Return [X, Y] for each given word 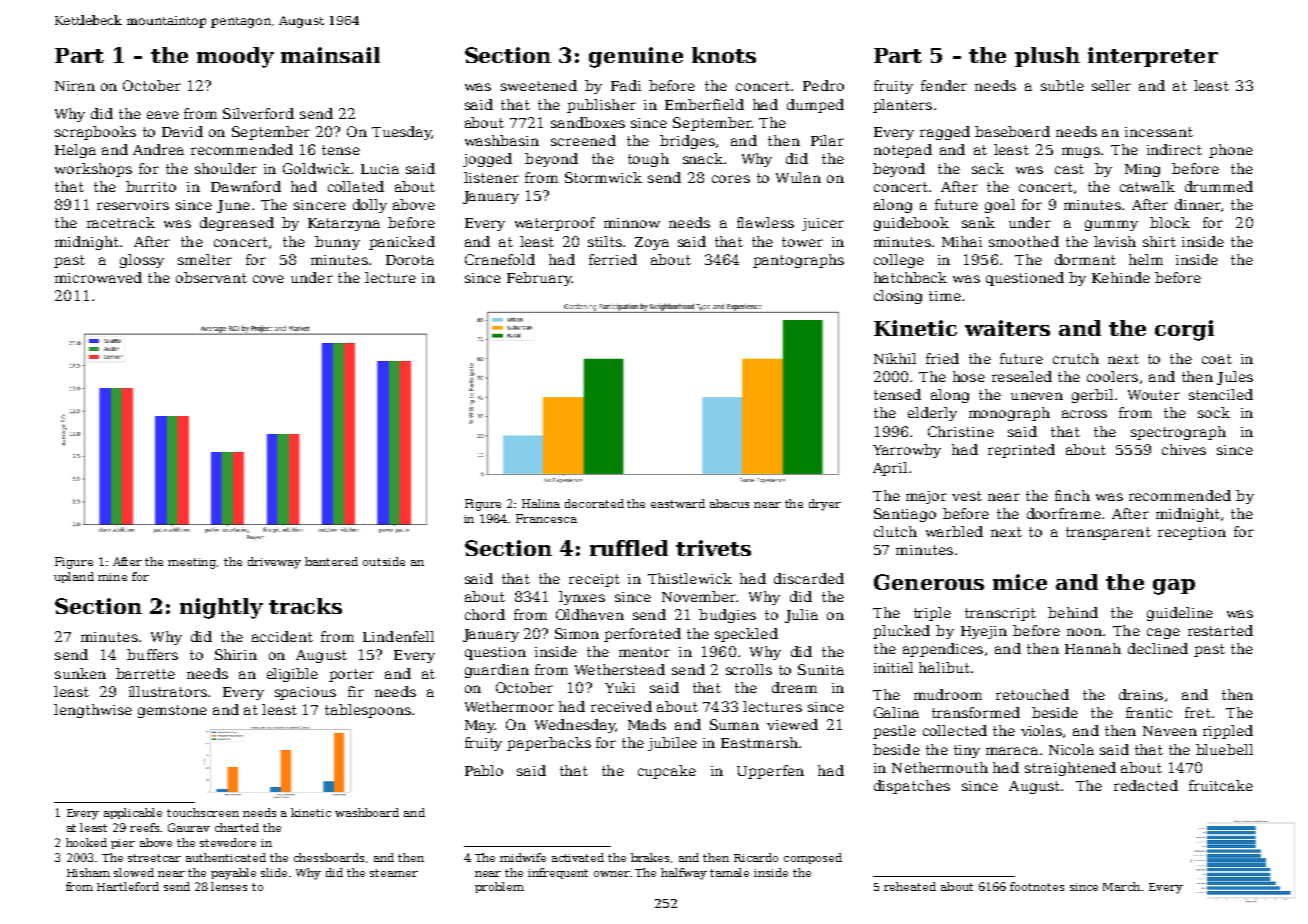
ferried [613, 259]
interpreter [1153, 57]
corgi [1184, 330]
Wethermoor [509, 706]
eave [163, 115]
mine [112, 577]
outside [384, 561]
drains [1141, 694]
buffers [152, 654]
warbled [954, 531]
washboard [367, 812]
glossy [142, 261]
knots [724, 55]
